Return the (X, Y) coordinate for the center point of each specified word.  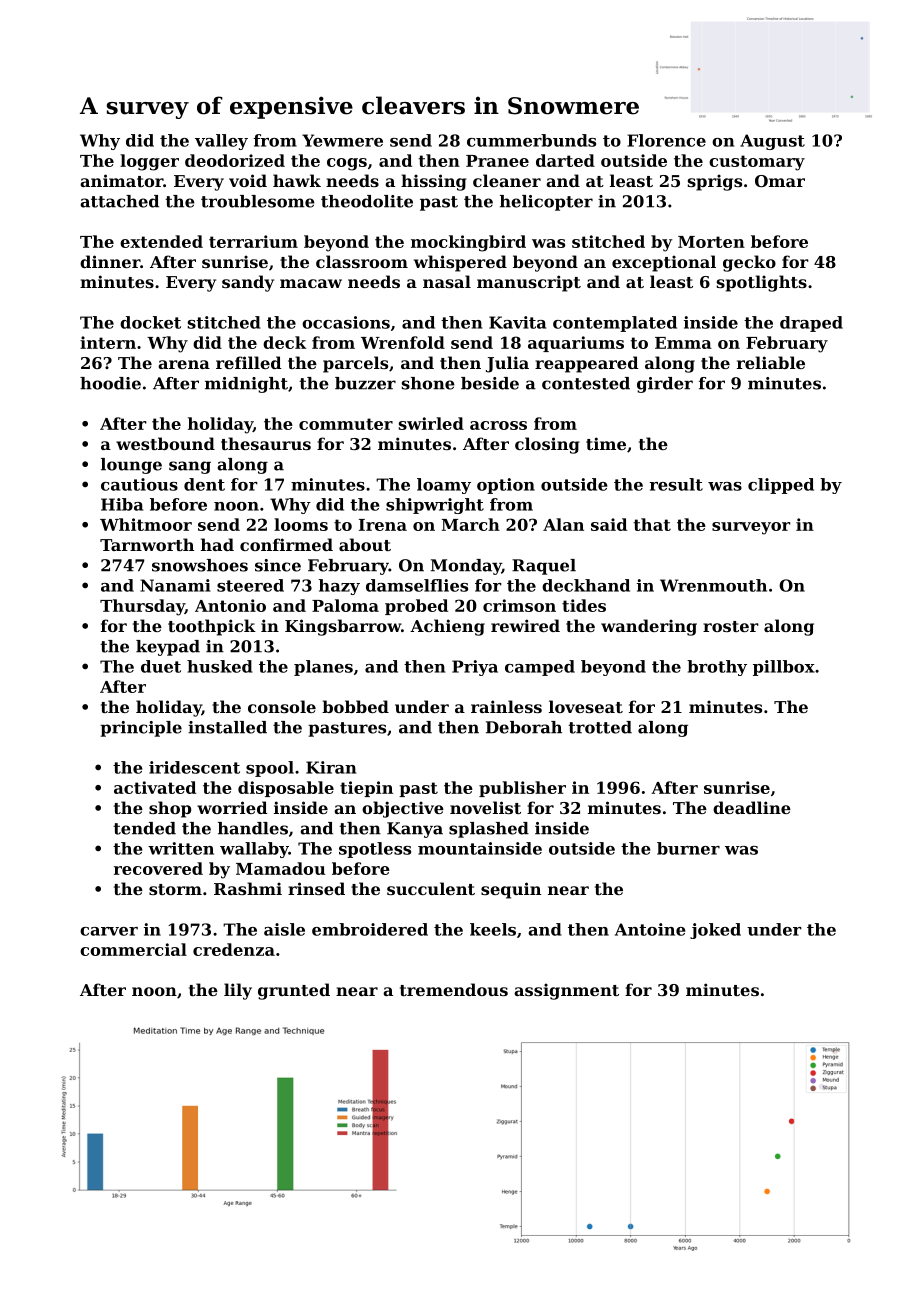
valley (221, 142)
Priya (475, 668)
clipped (781, 486)
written (181, 848)
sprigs (715, 182)
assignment (566, 991)
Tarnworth (147, 544)
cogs (347, 164)
